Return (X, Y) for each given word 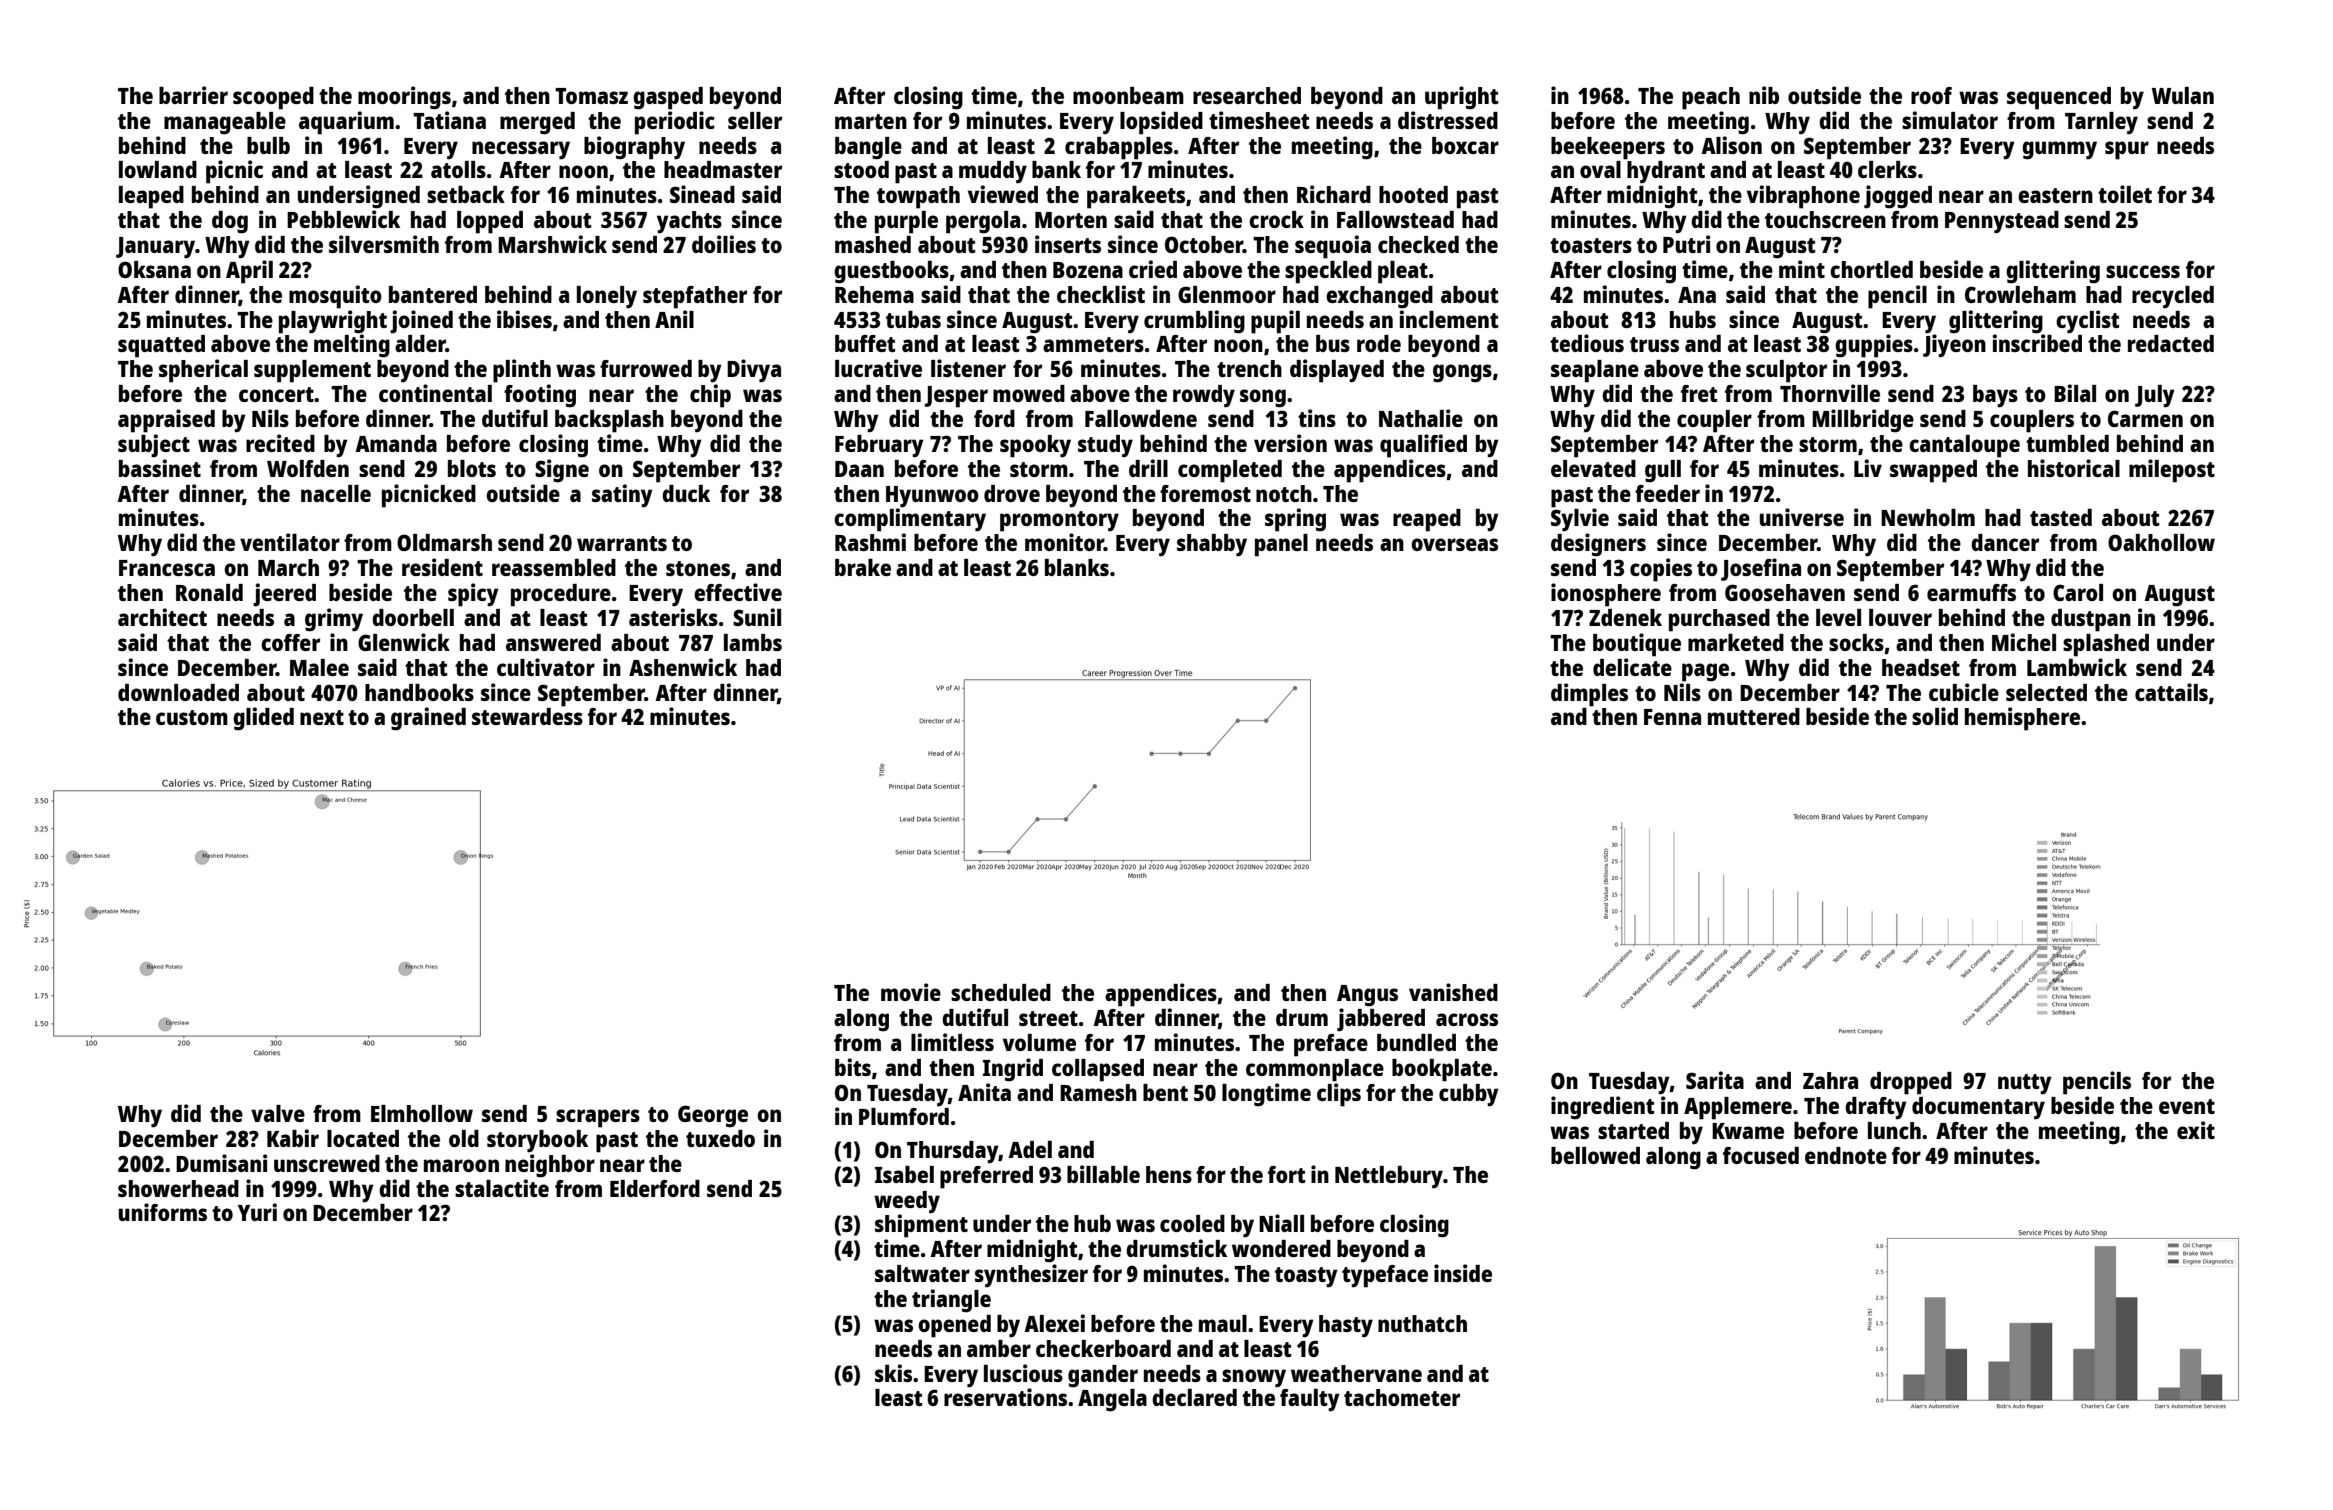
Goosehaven (1785, 592)
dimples (1589, 695)
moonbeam (1128, 95)
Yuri (257, 1212)
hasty (1346, 1326)
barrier (193, 95)
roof (1931, 95)
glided (263, 719)
